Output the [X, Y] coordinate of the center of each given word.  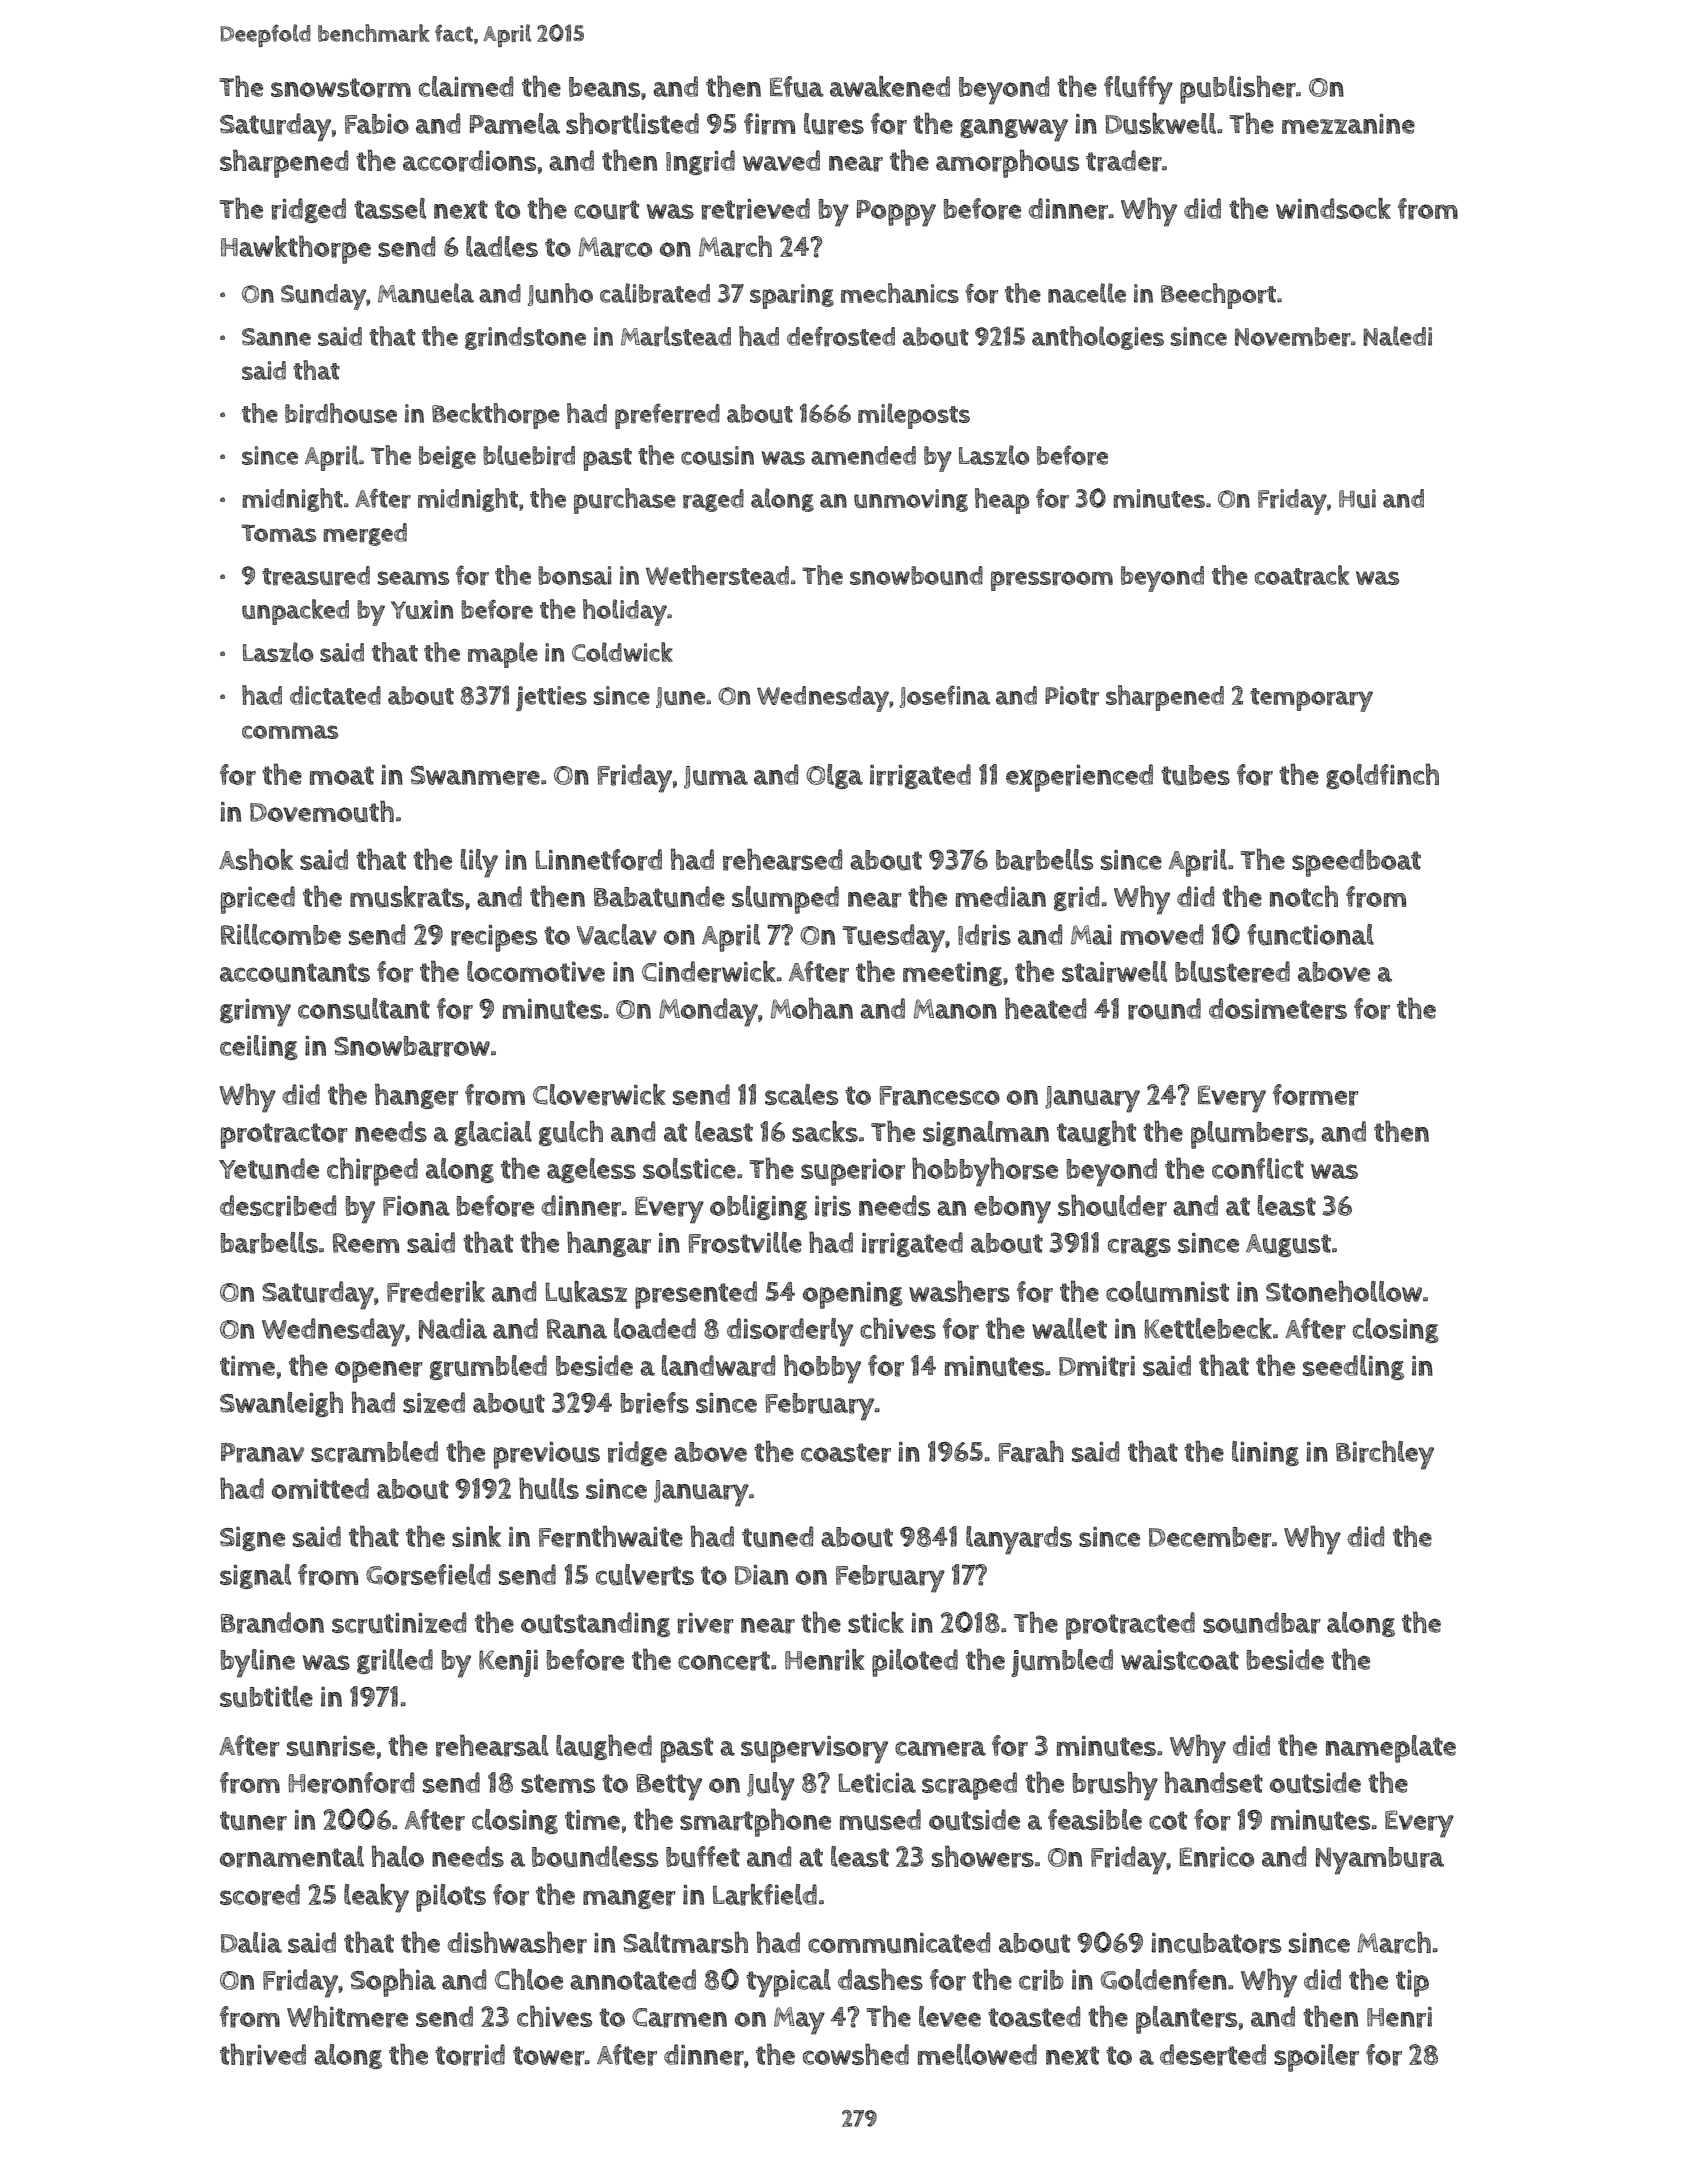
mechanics [900, 293]
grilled [395, 1661]
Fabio [377, 124]
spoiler [1316, 2058]
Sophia [393, 1982]
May [799, 2021]
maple [503, 655]
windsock [1333, 208]
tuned [777, 1537]
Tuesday [894, 938]
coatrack [1302, 575]
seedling [1353, 1367]
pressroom [1052, 581]
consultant [364, 1009]
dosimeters [1278, 1009]
